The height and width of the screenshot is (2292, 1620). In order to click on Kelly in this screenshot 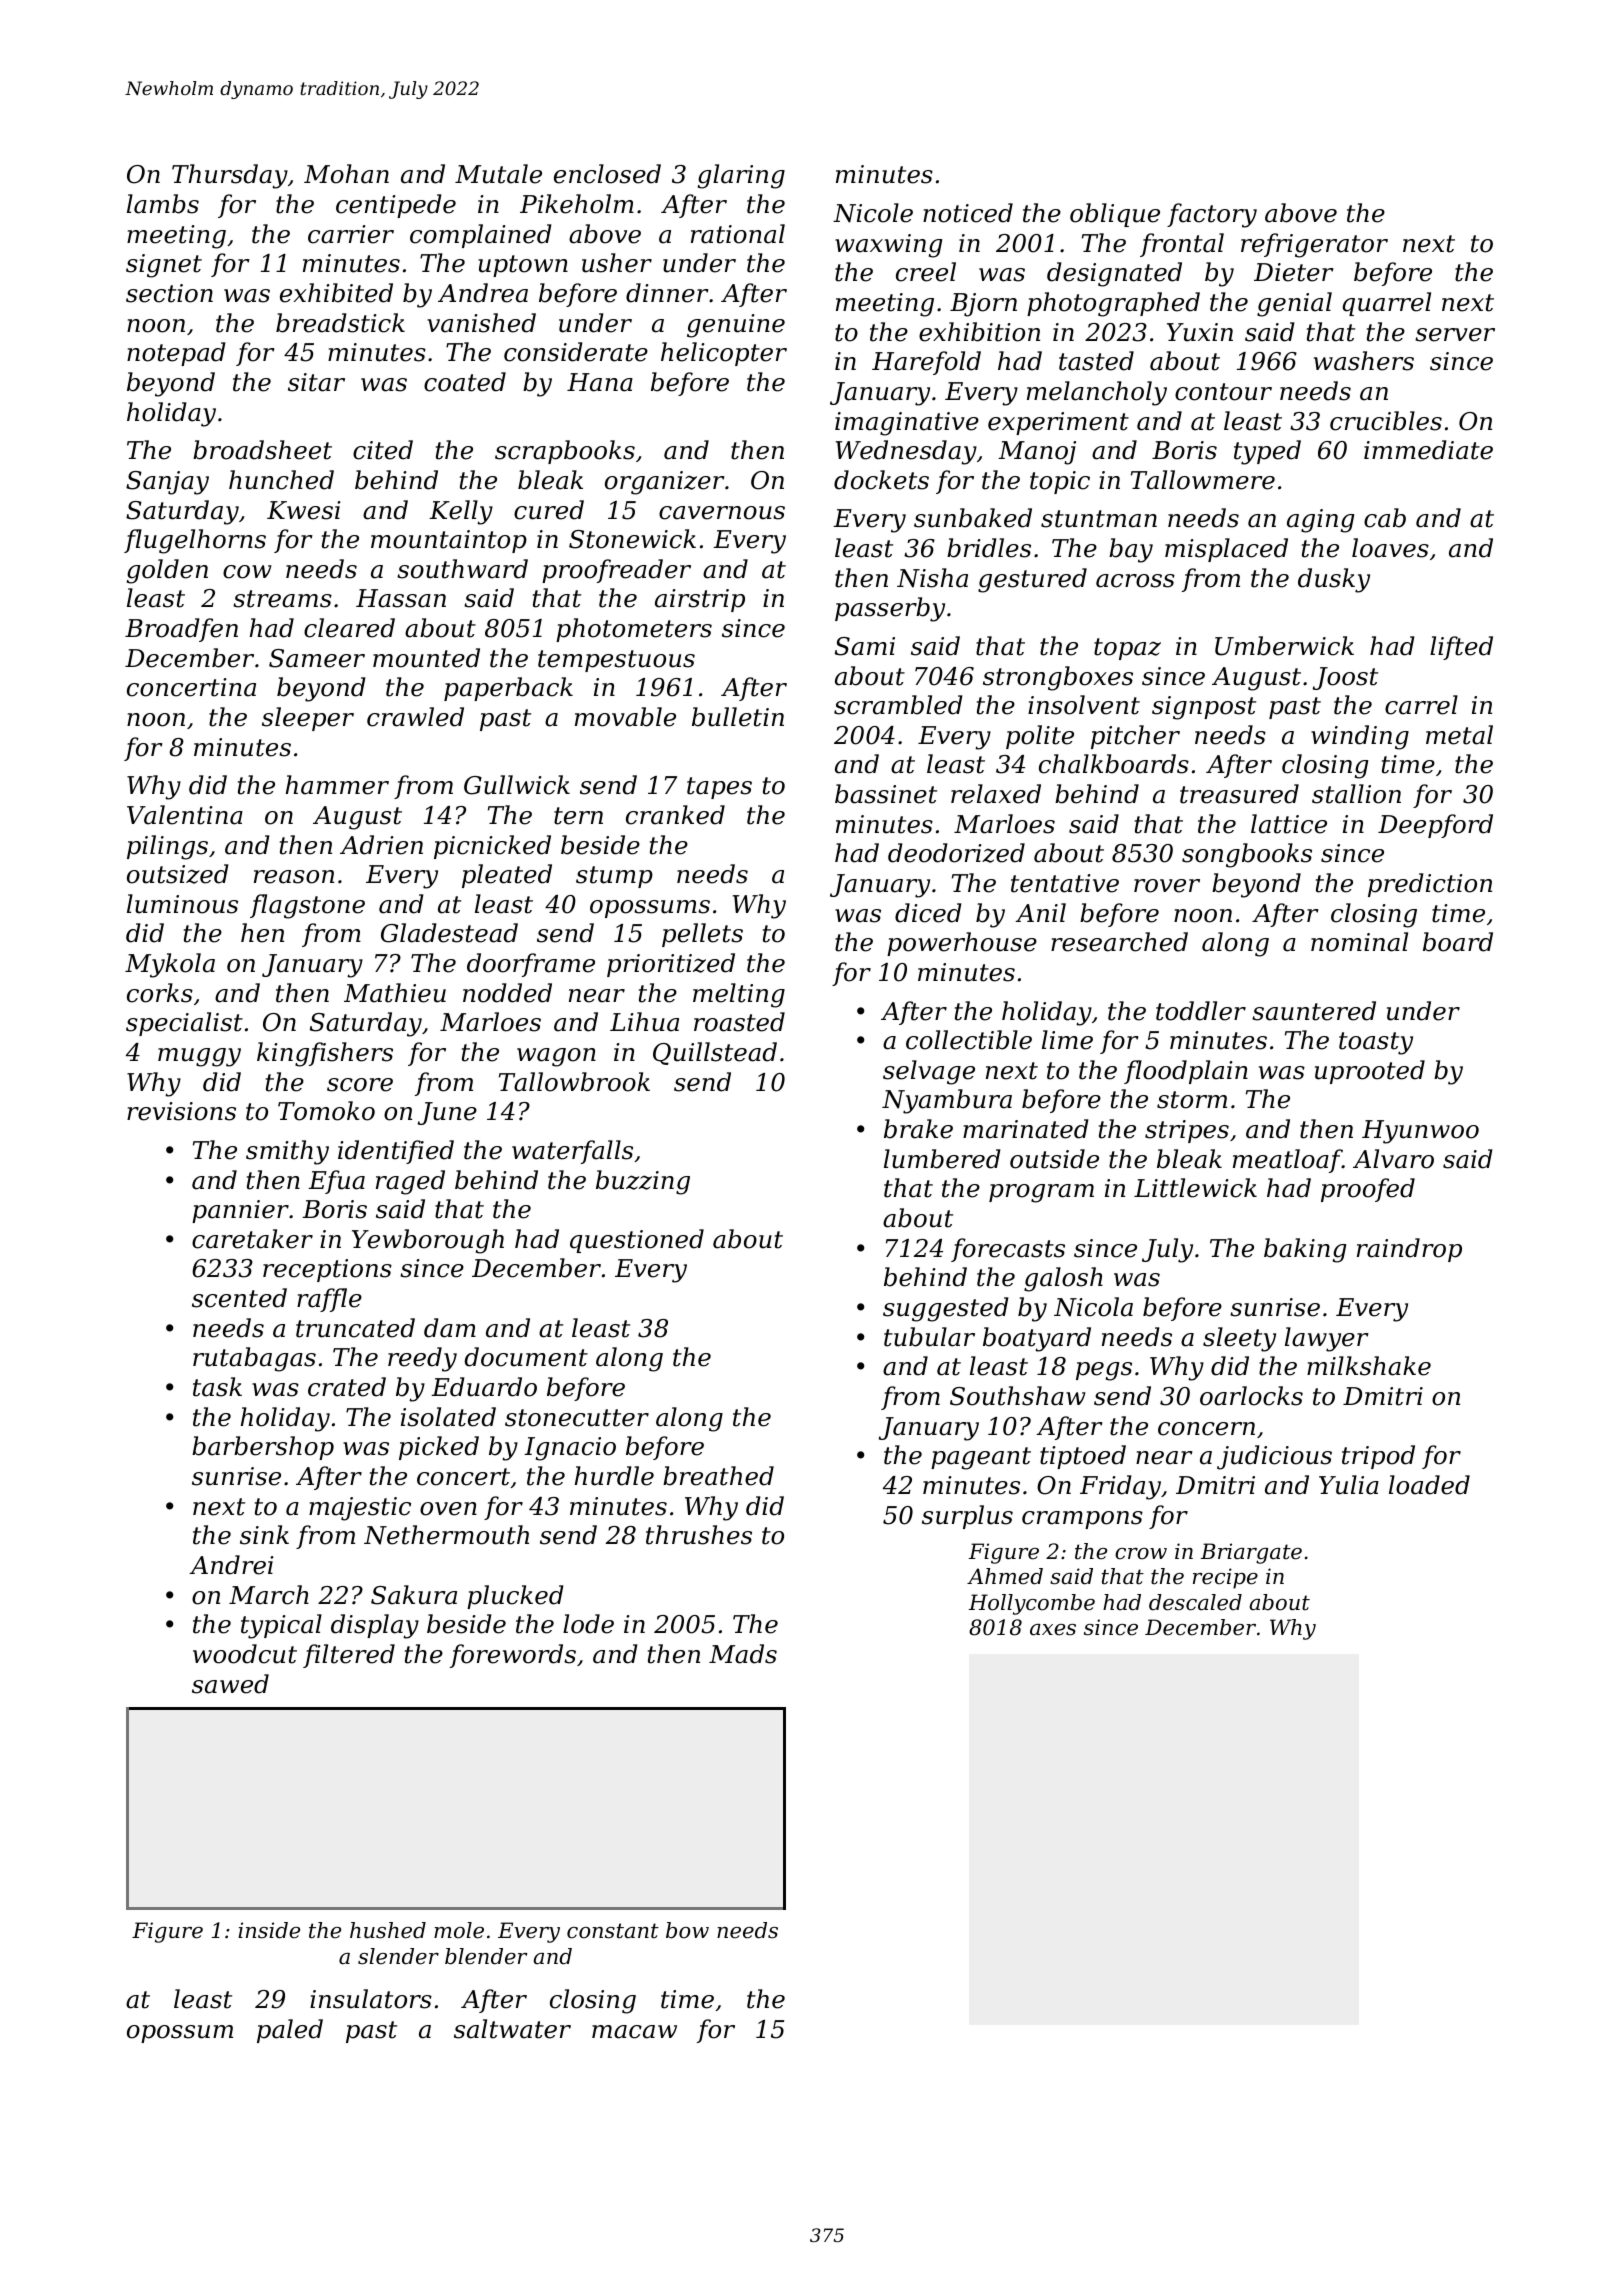, I will do `click(461, 512)`.
